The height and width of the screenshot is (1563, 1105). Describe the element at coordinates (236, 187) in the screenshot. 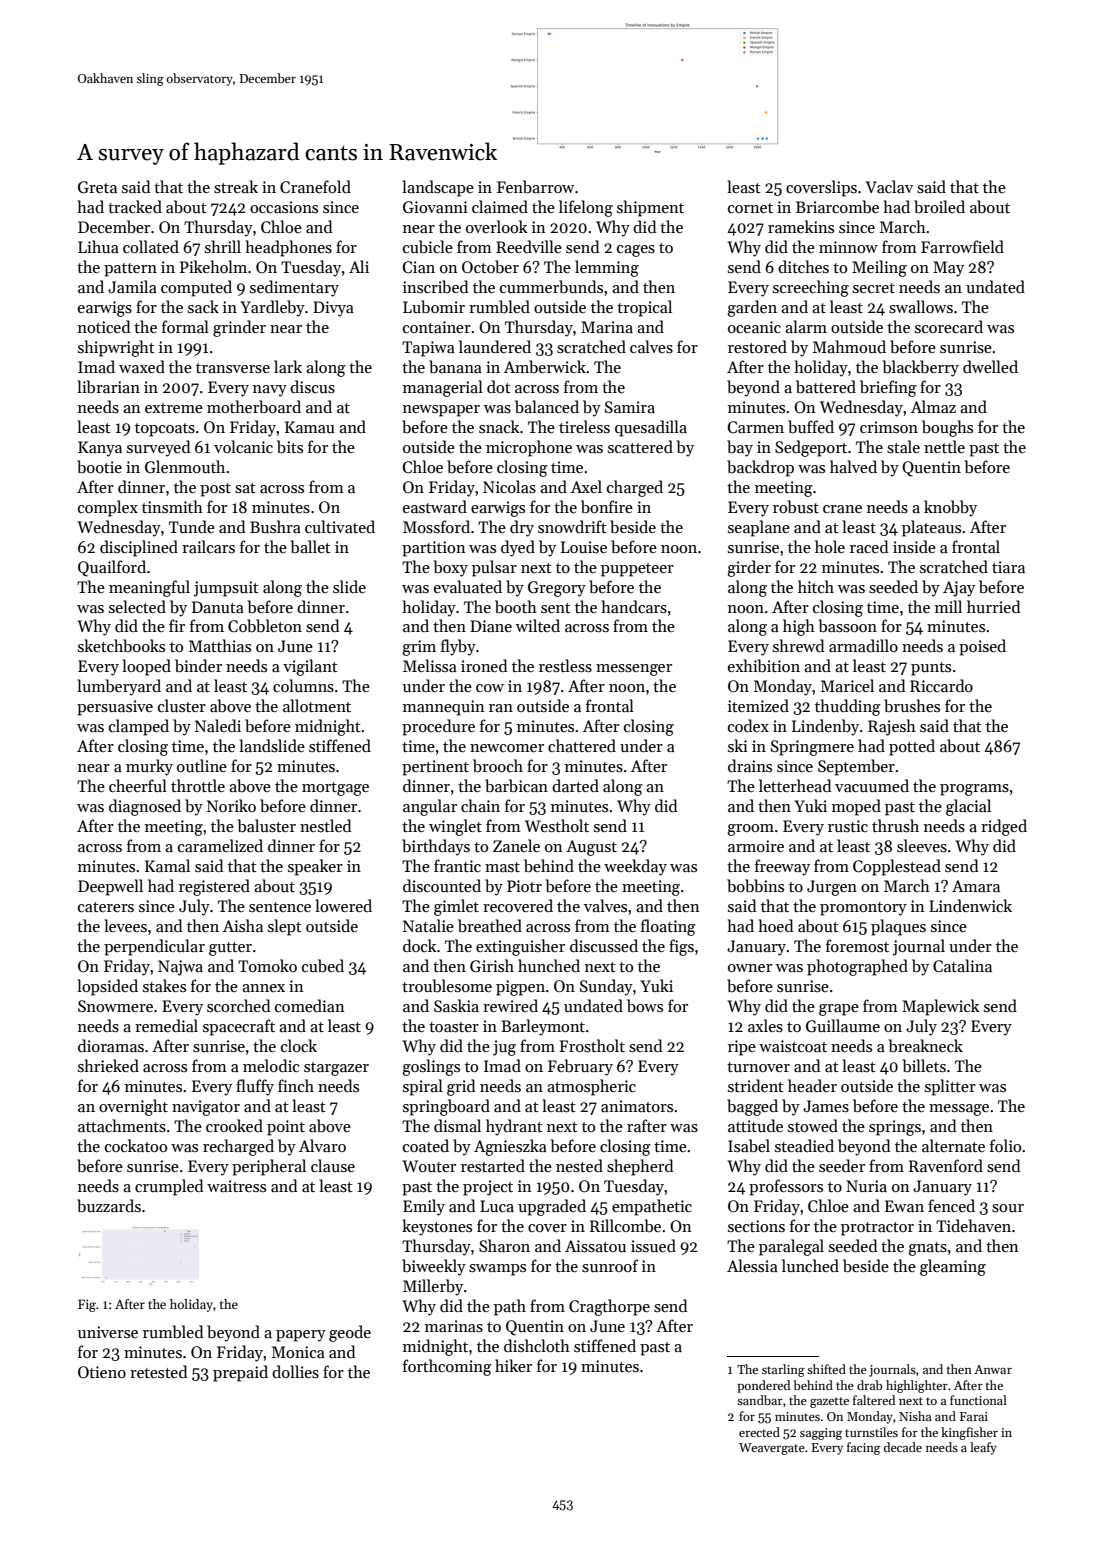

I see `streak` at that location.
